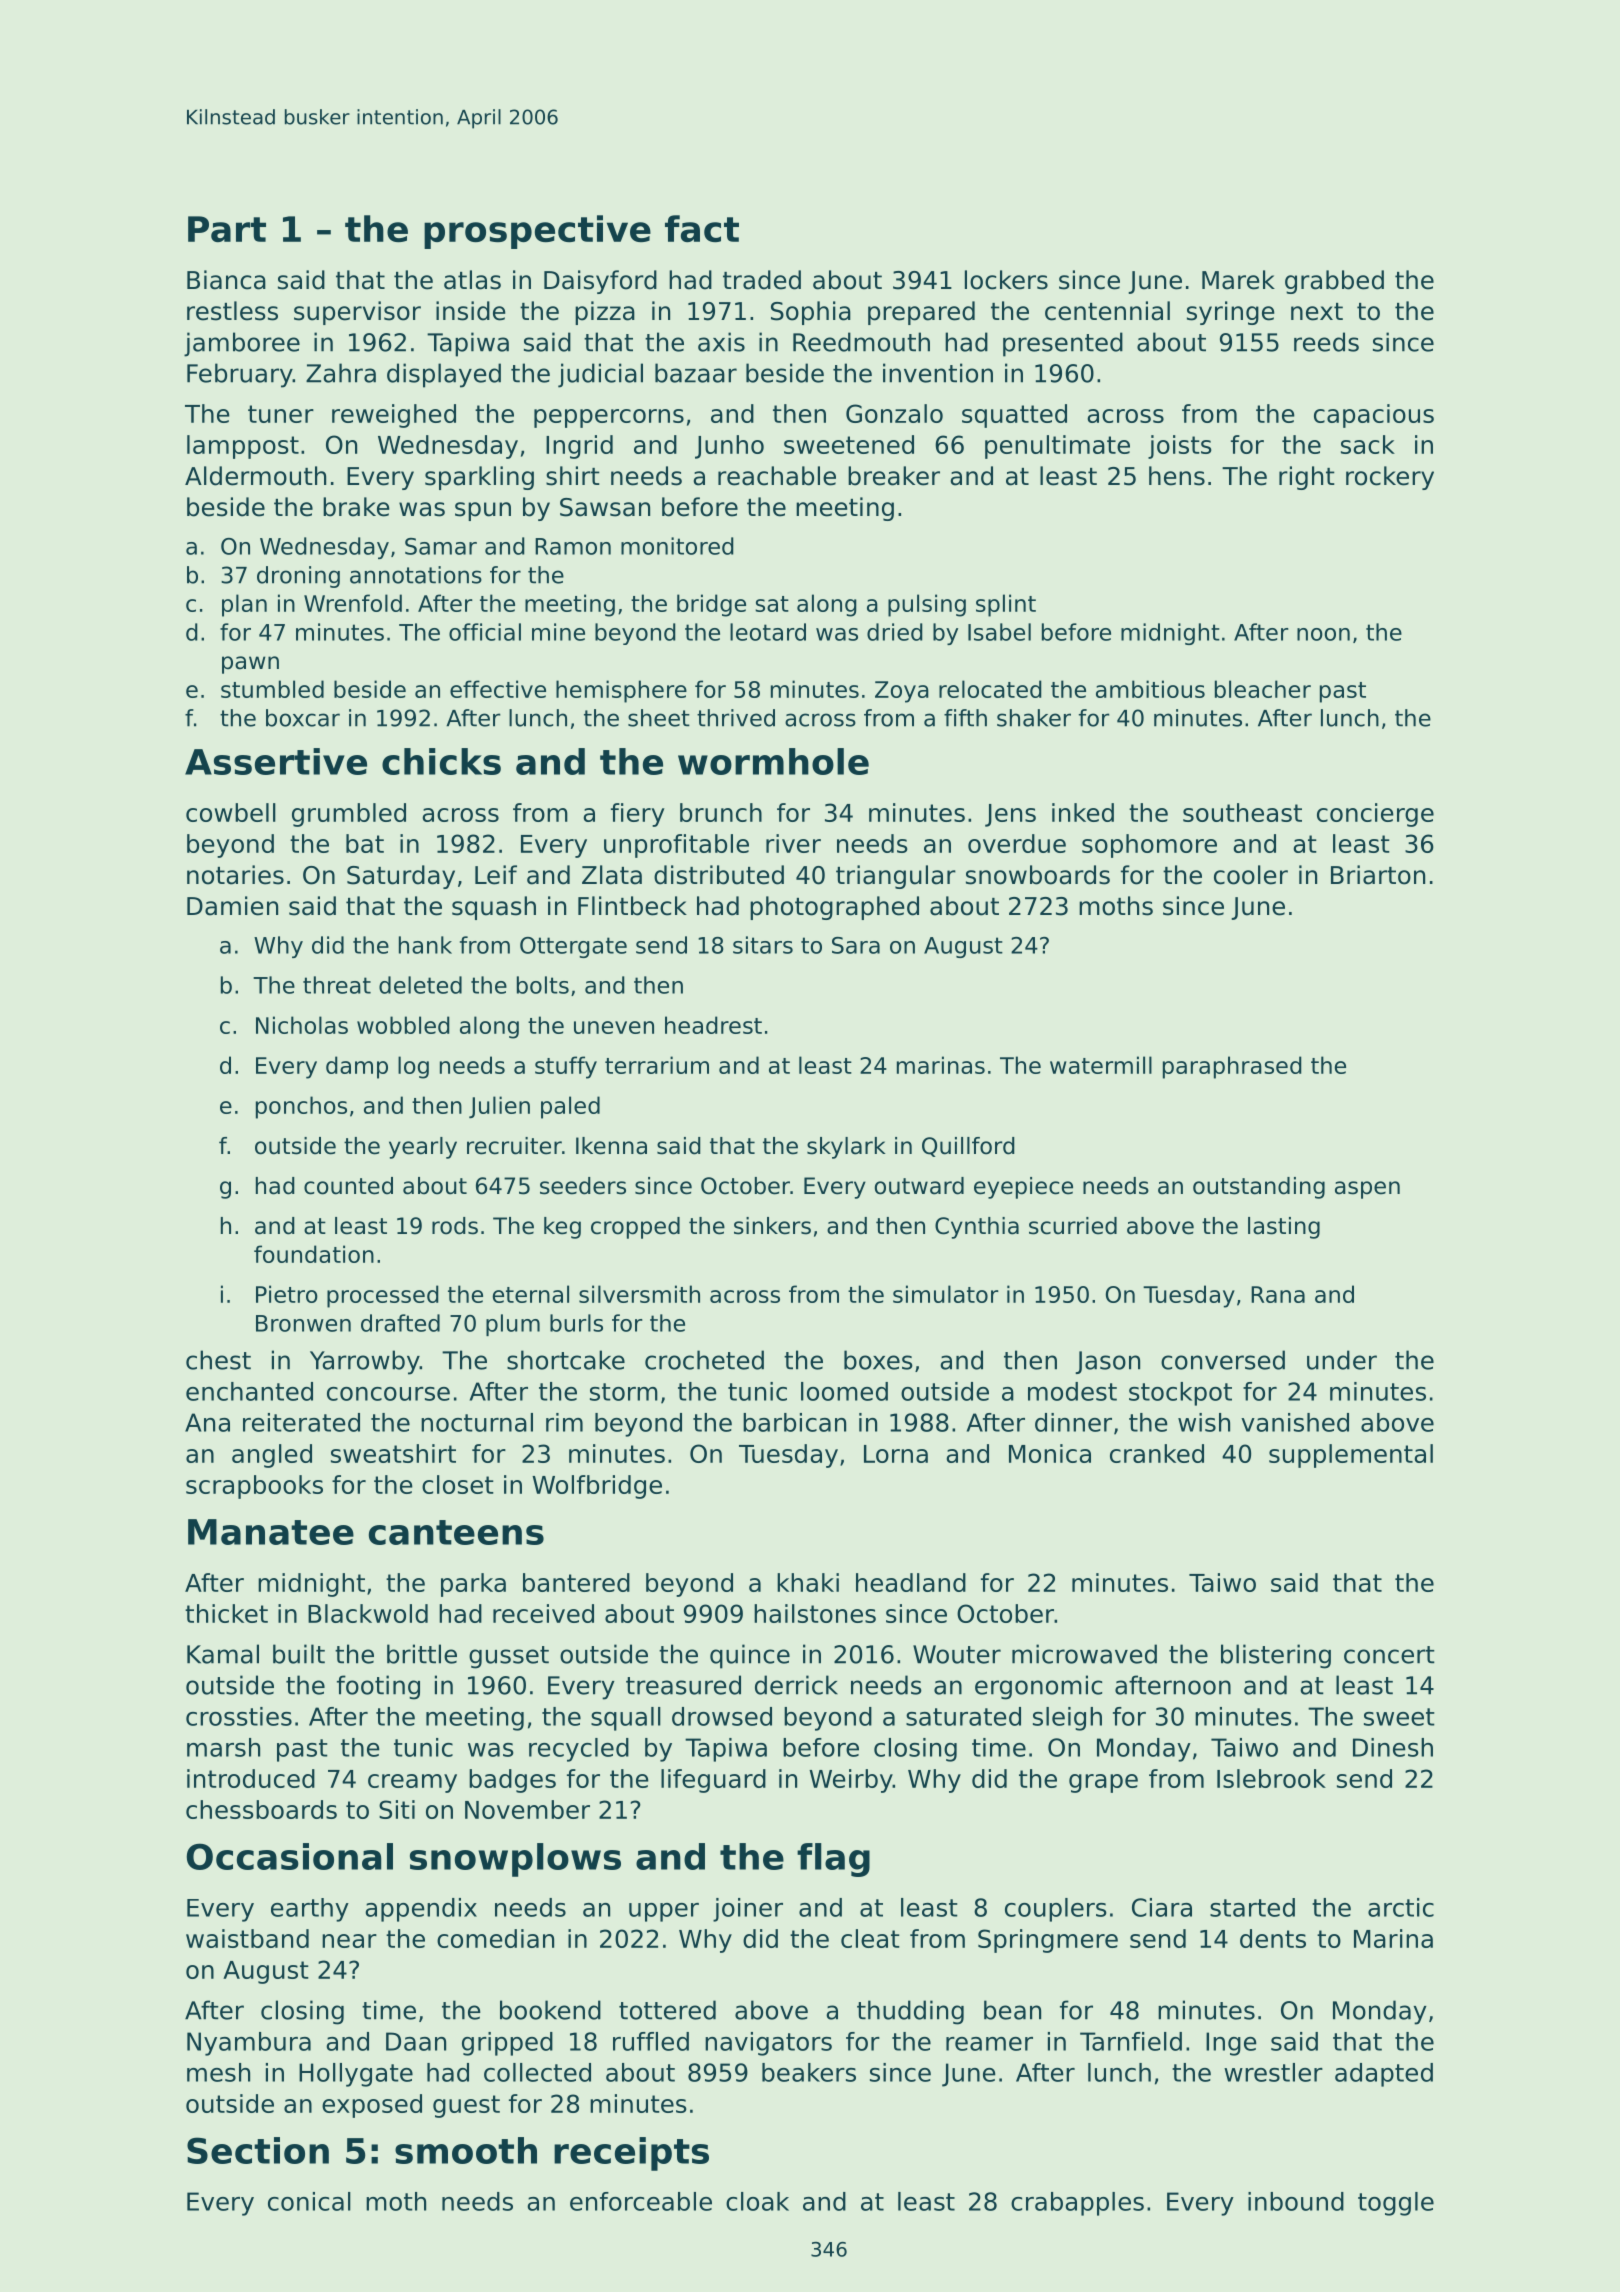 This screenshot has height=2292, width=1620. I want to click on bleacher, so click(1263, 689).
